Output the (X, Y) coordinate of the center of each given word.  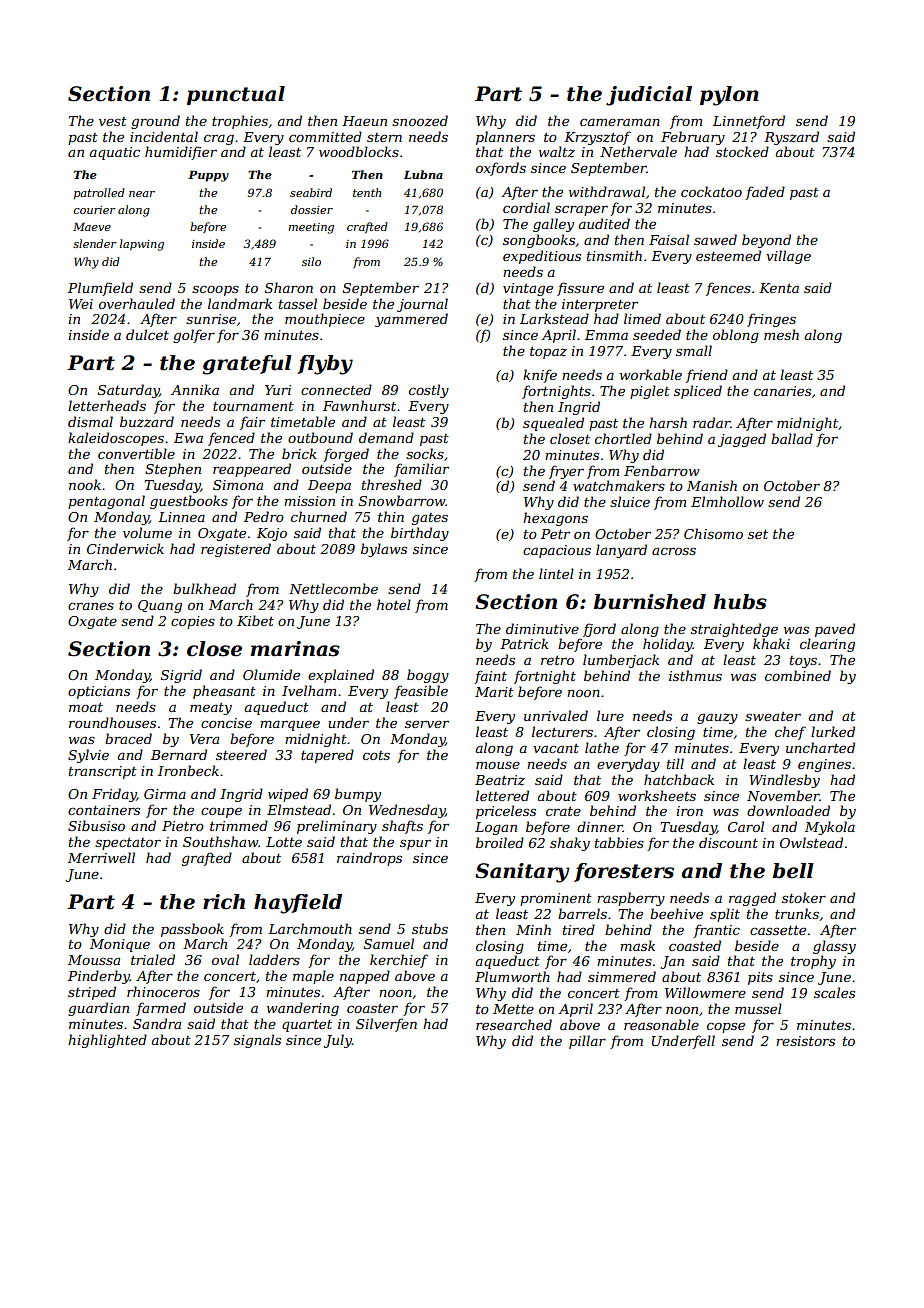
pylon (729, 96)
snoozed (420, 121)
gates (430, 519)
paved (835, 630)
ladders (274, 959)
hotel (394, 604)
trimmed (239, 825)
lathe (602, 747)
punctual (236, 95)
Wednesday (407, 811)
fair (252, 423)
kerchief (399, 961)
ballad (792, 438)
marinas (295, 649)
